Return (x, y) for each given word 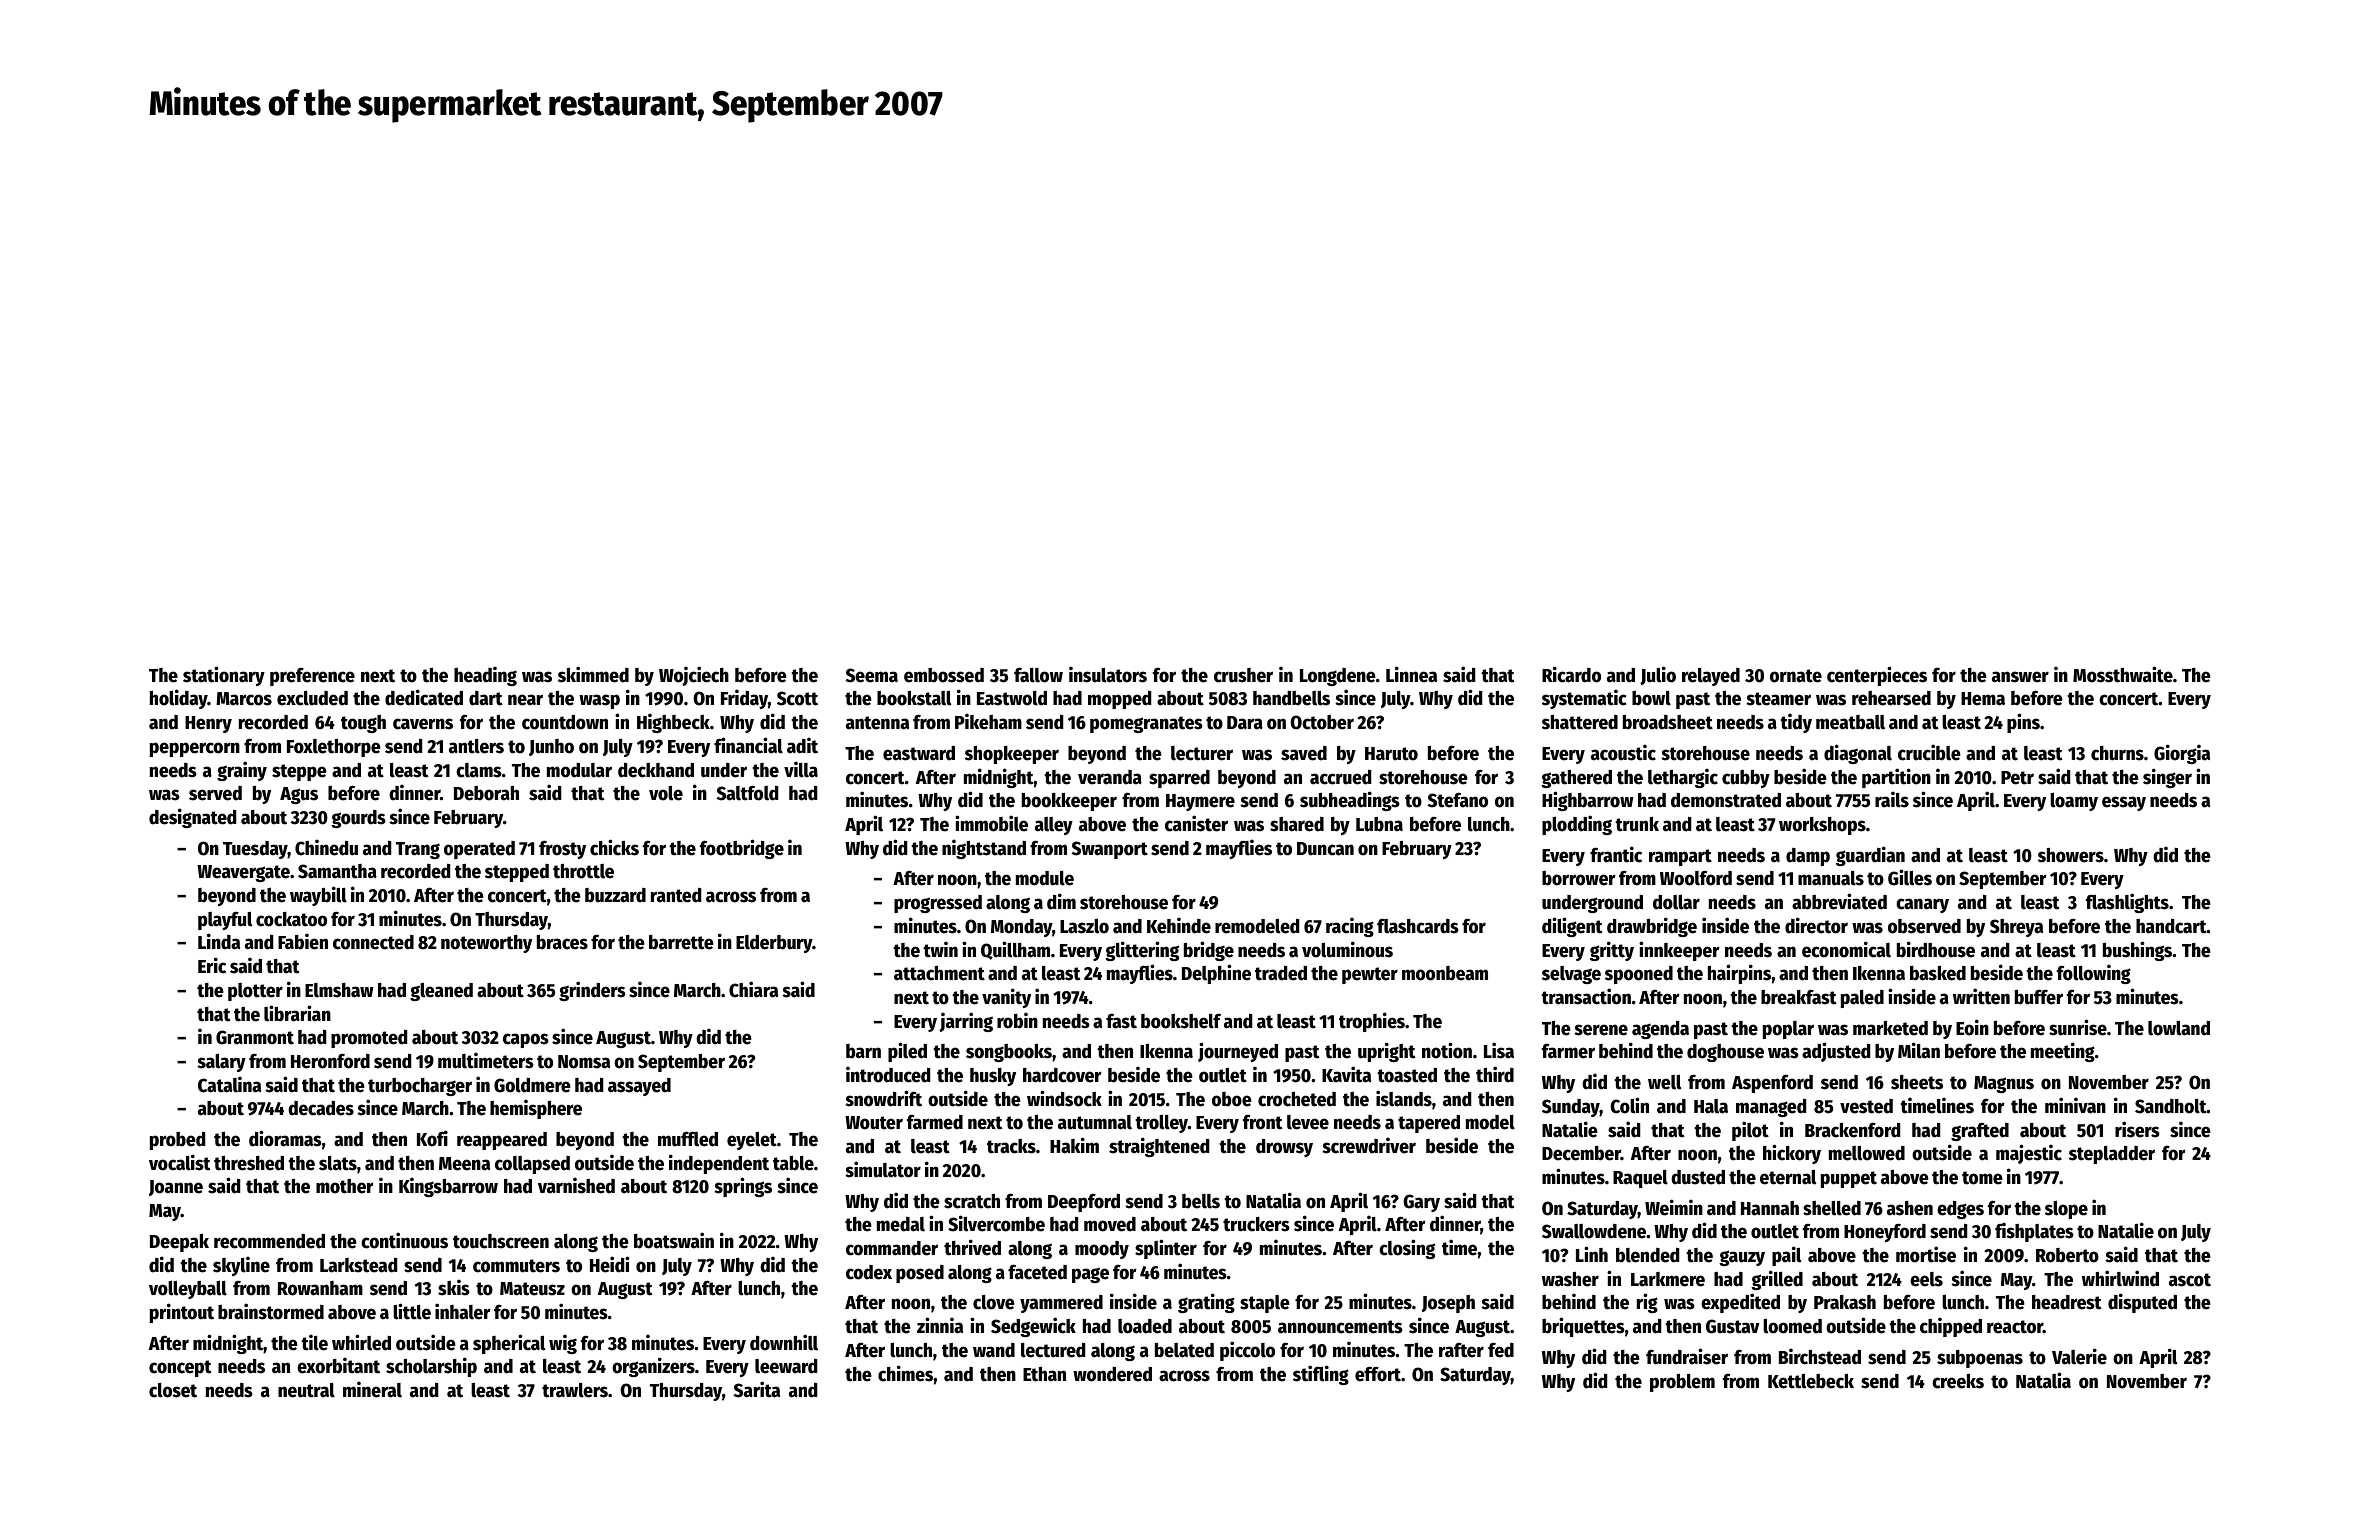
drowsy (1284, 1148)
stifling (1321, 1375)
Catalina (229, 1084)
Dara (1245, 723)
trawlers (575, 1390)
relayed (1711, 677)
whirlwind (2120, 1278)
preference (312, 677)
